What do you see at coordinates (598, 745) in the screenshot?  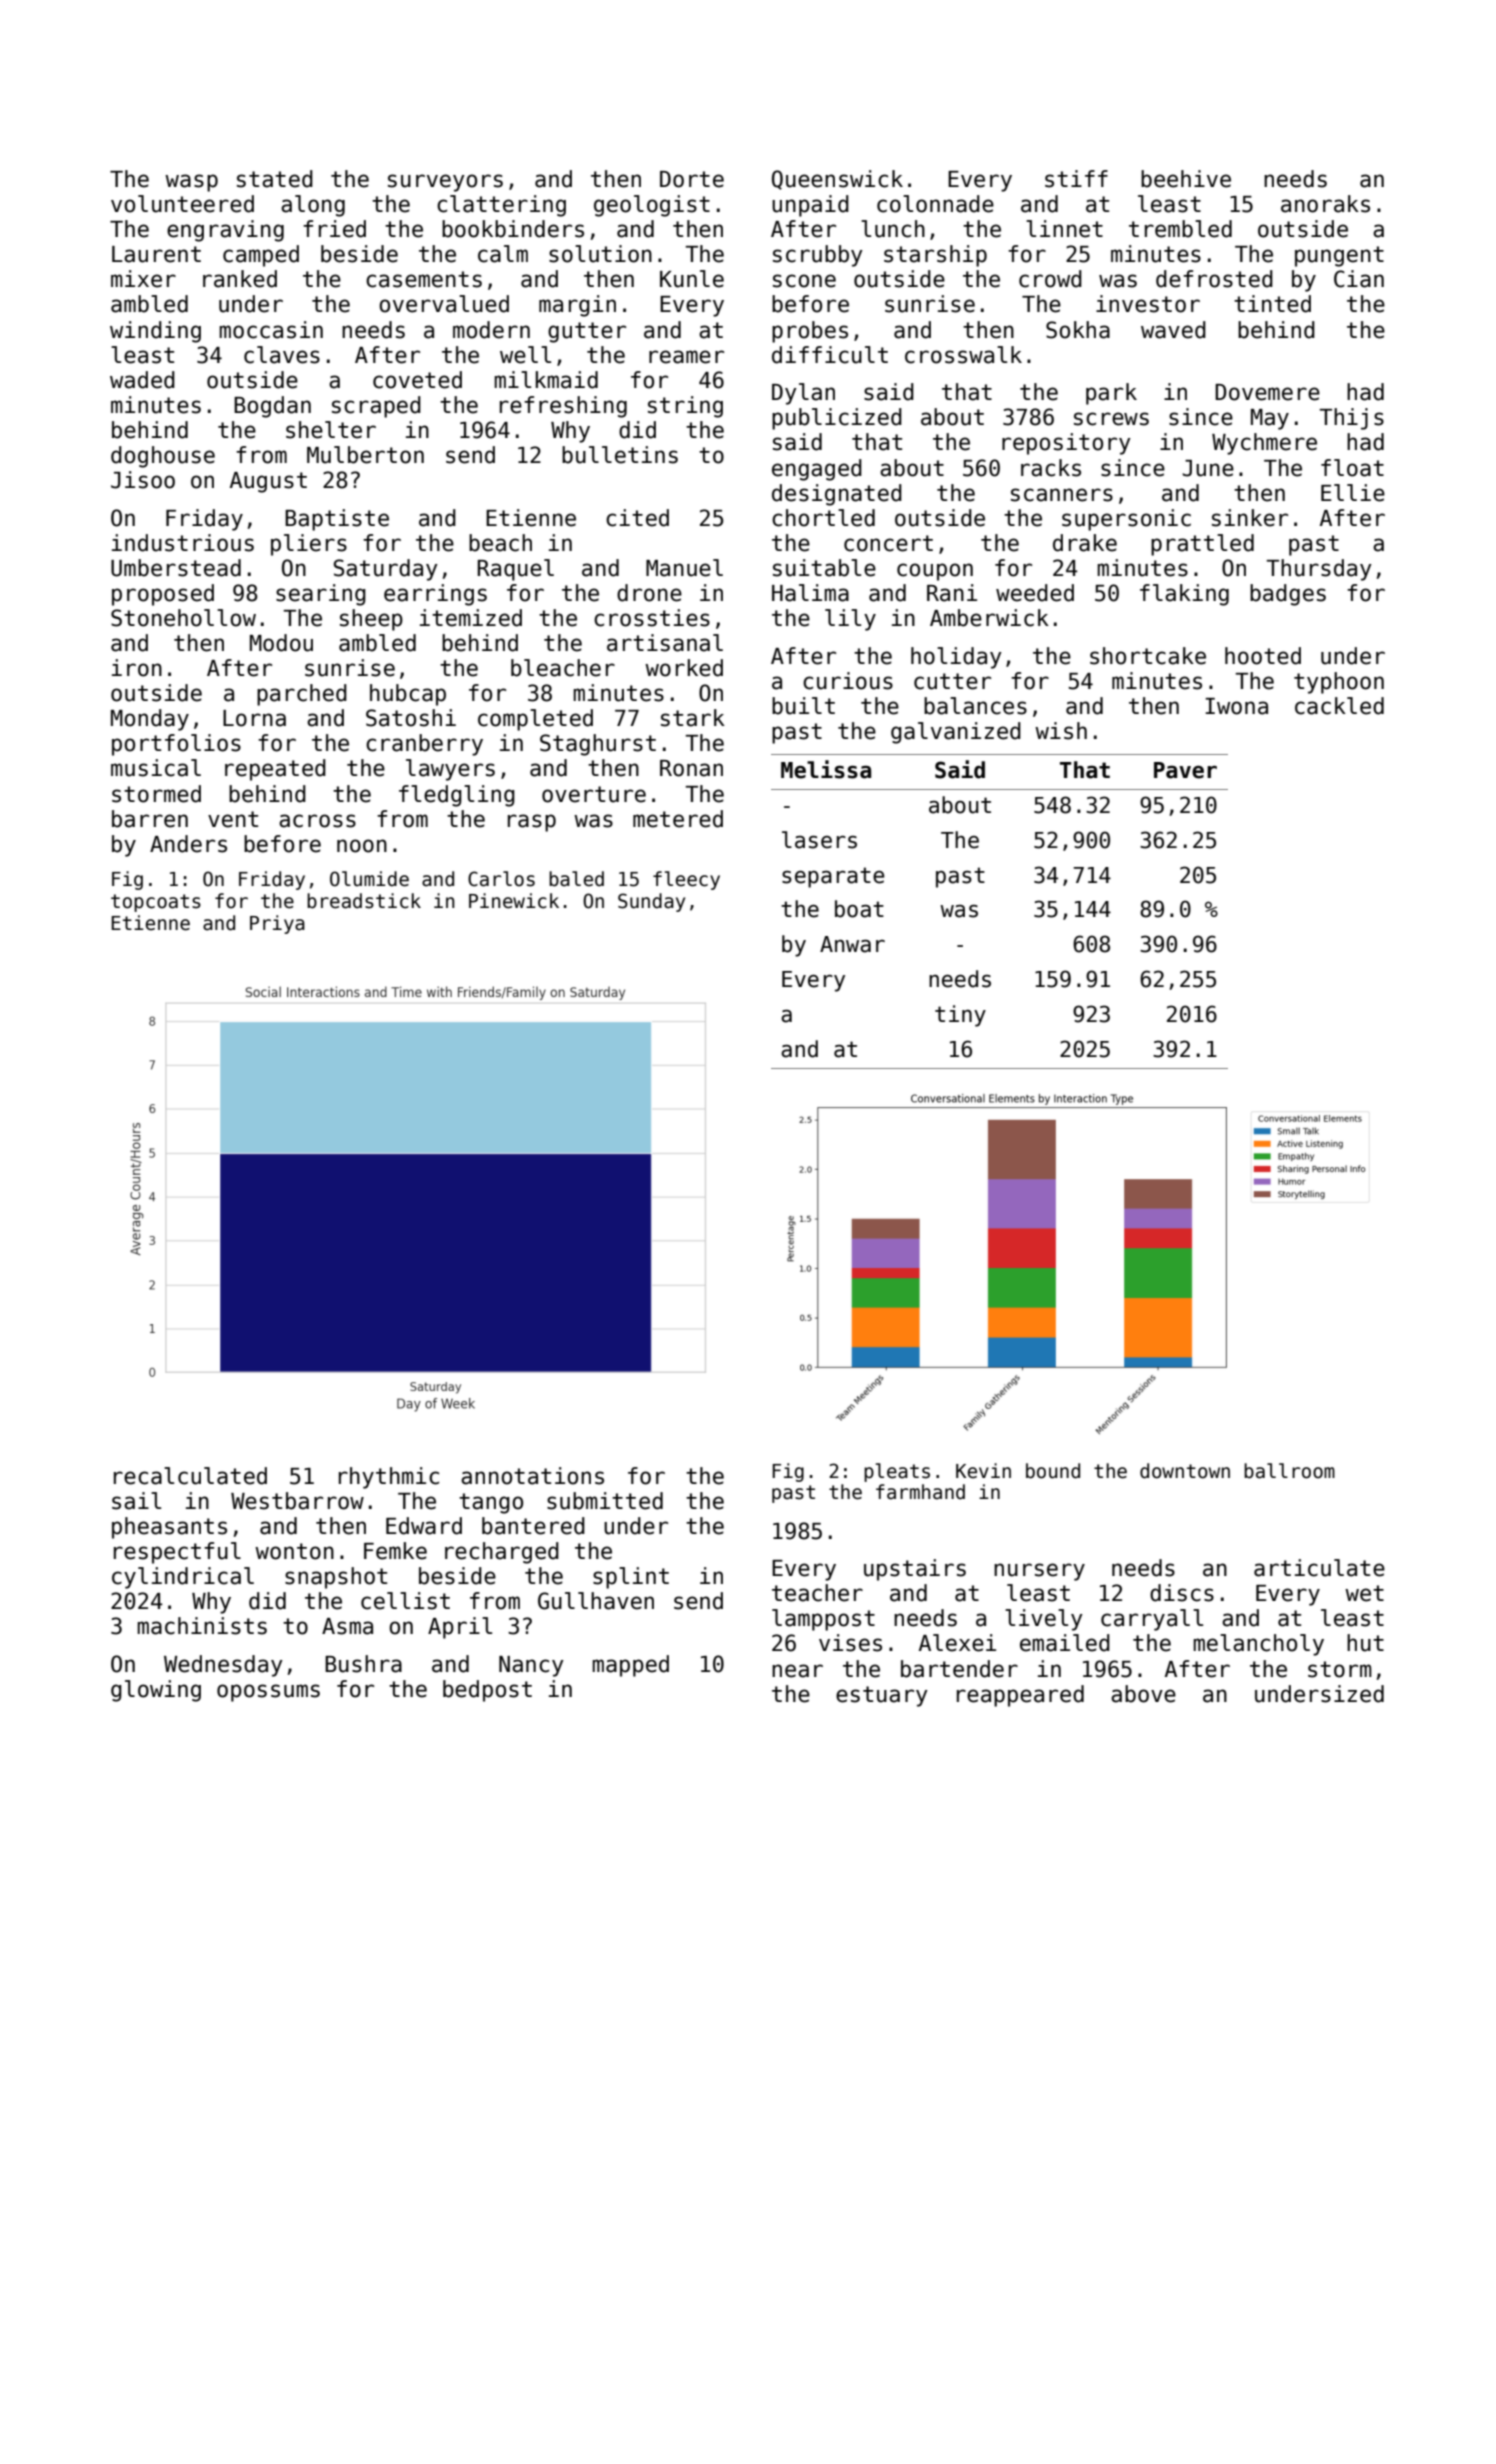 I see `Staghurst` at bounding box center [598, 745].
